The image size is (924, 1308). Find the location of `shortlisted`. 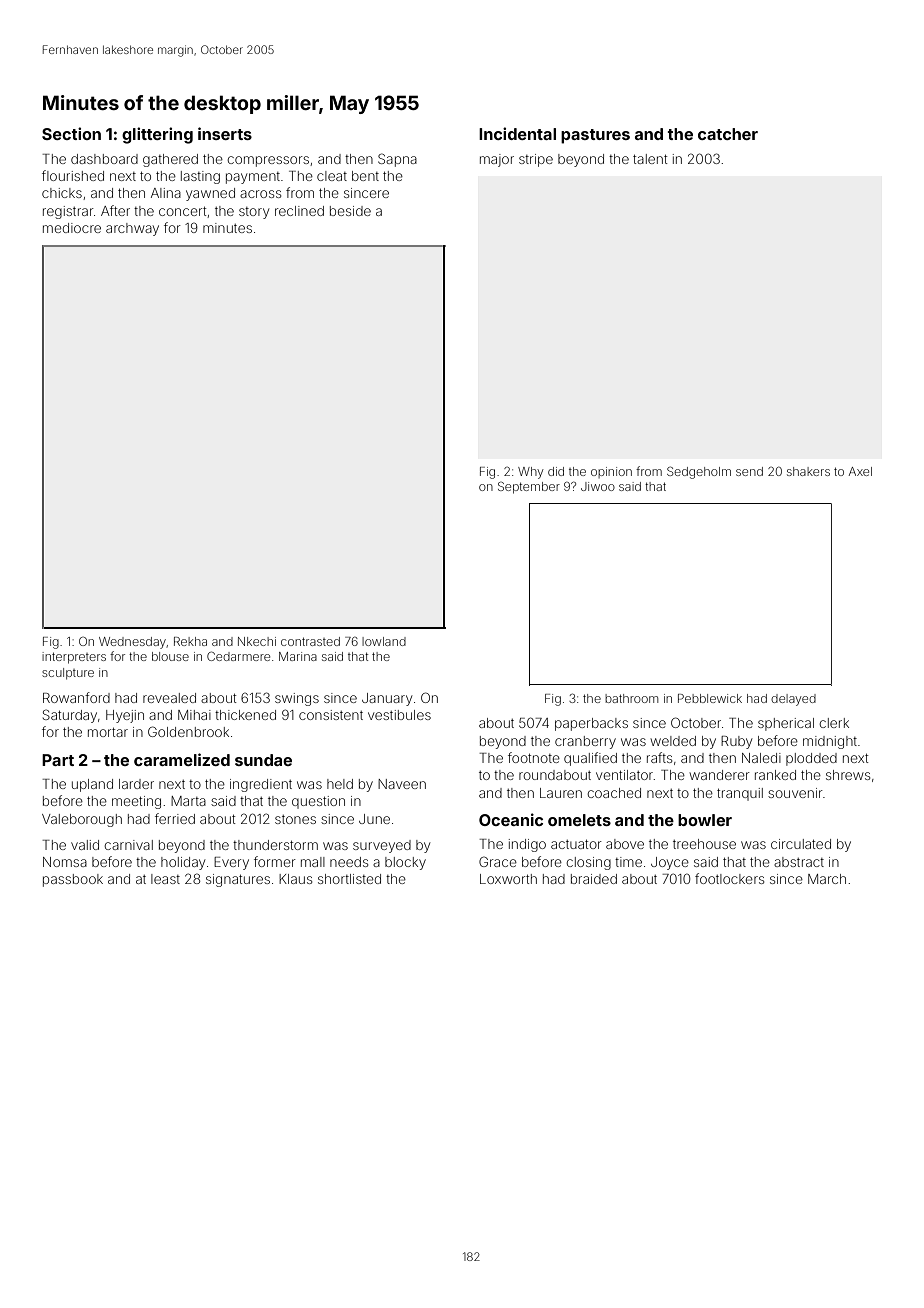

shortlisted is located at coordinates (349, 879).
